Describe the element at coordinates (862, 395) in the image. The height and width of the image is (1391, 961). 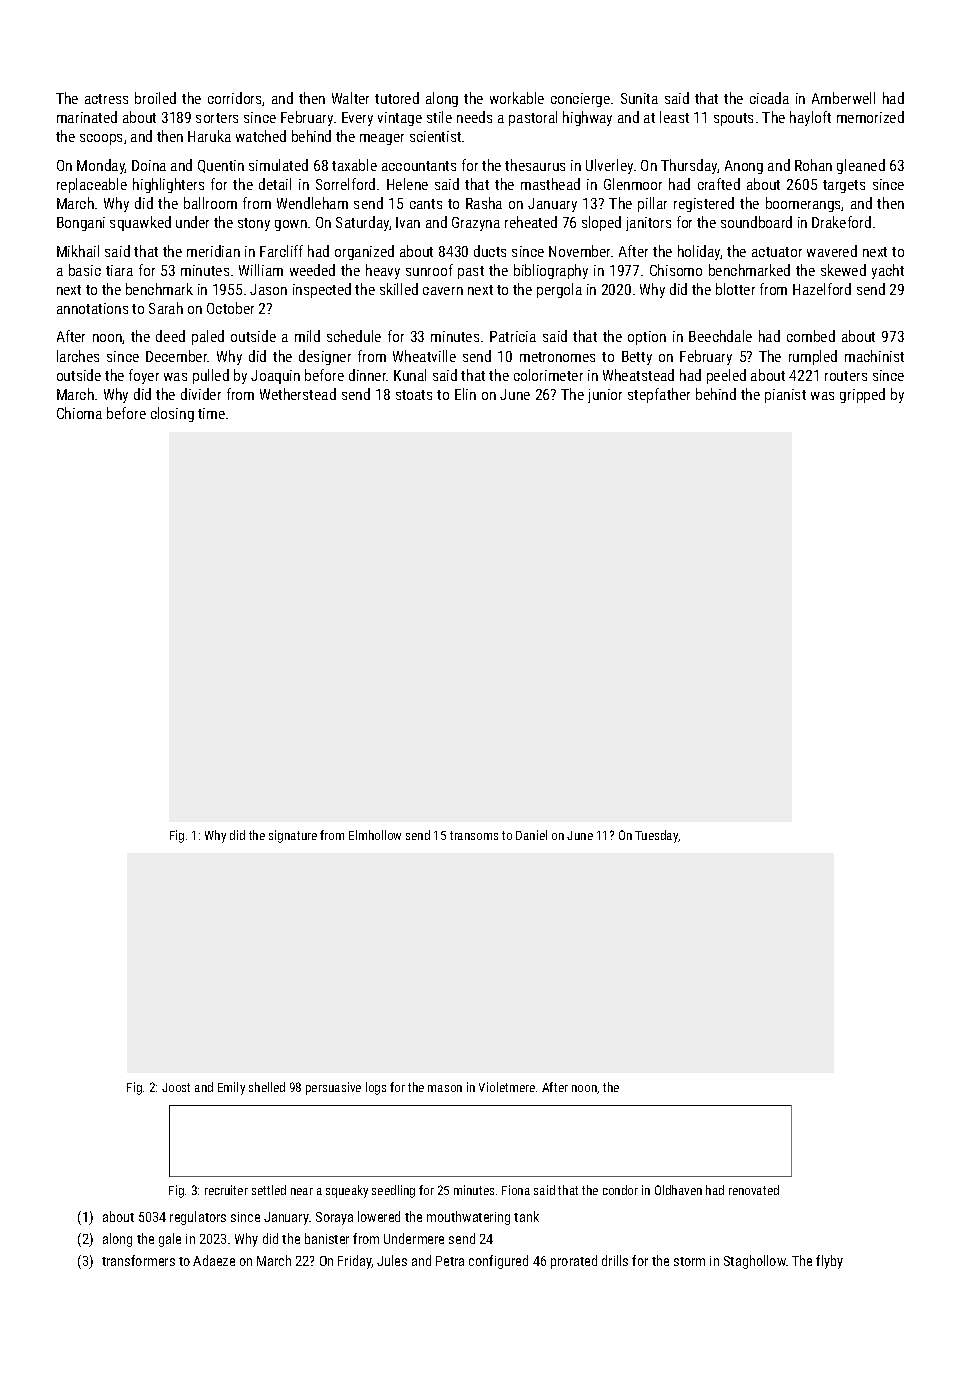
I see `gripped` at that location.
